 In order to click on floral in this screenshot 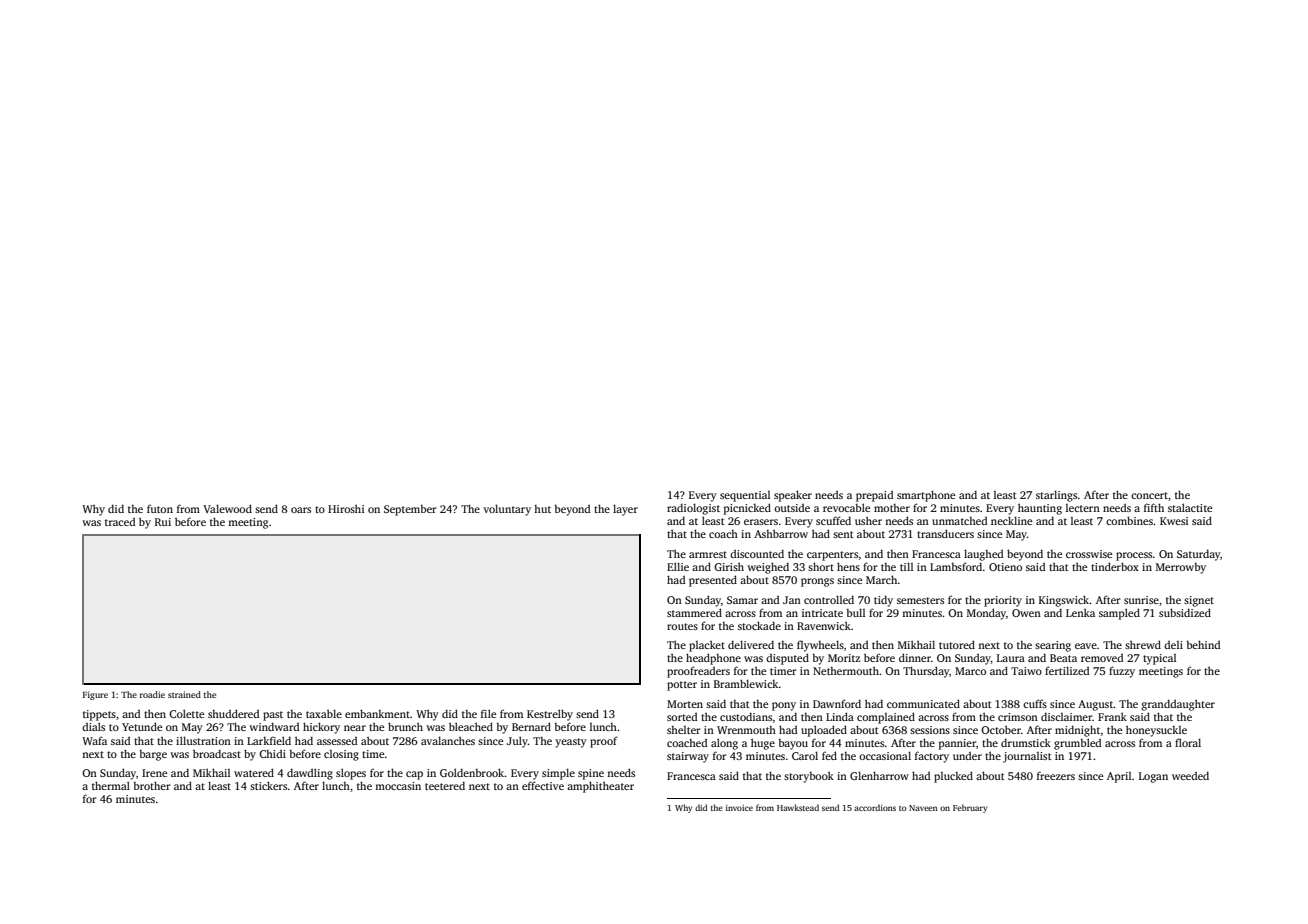, I will do `click(1188, 742)`.
